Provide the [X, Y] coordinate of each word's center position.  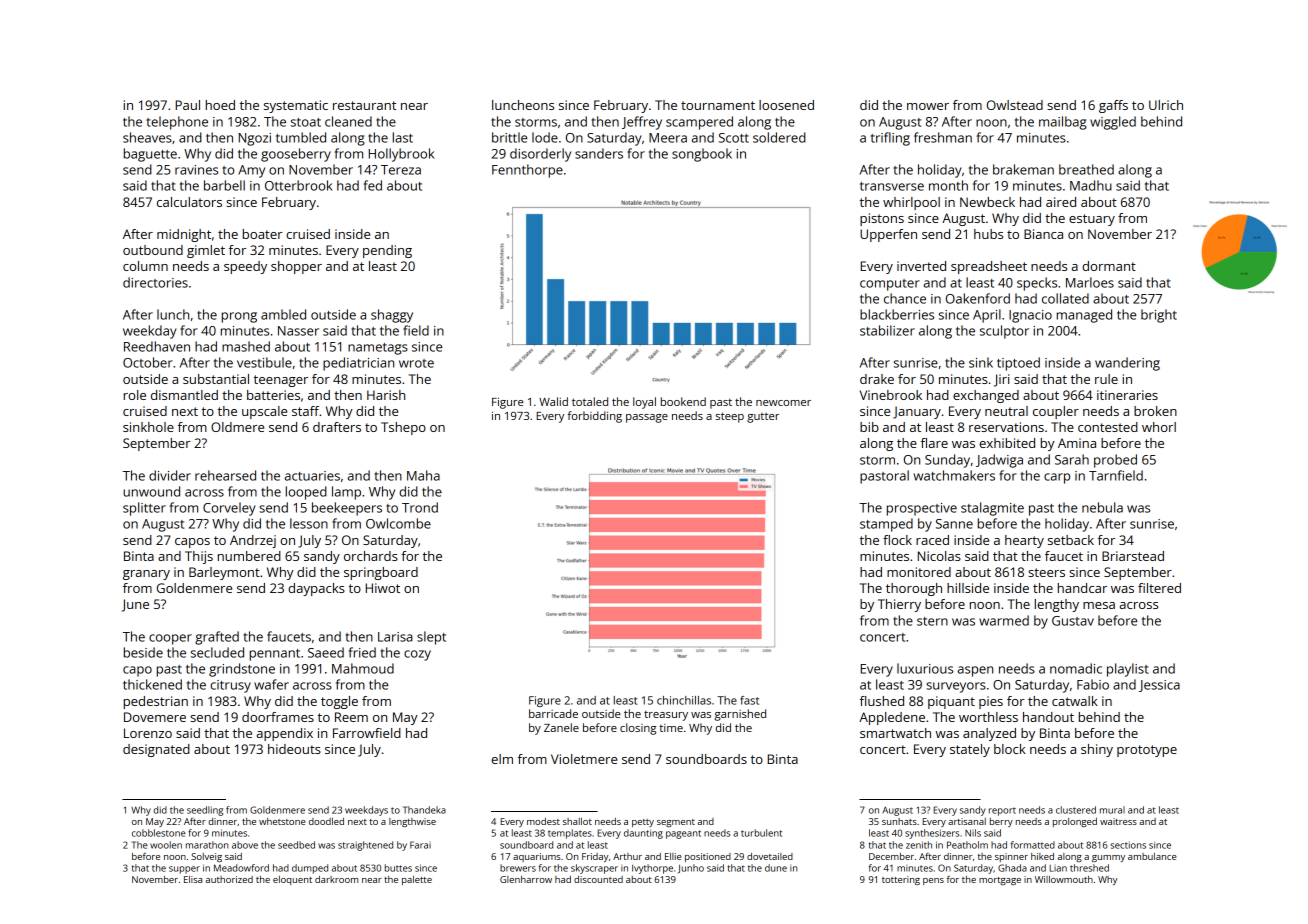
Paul [188, 105]
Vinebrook [891, 395]
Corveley [229, 509]
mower [928, 106]
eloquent [292, 880]
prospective [922, 509]
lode [545, 137]
